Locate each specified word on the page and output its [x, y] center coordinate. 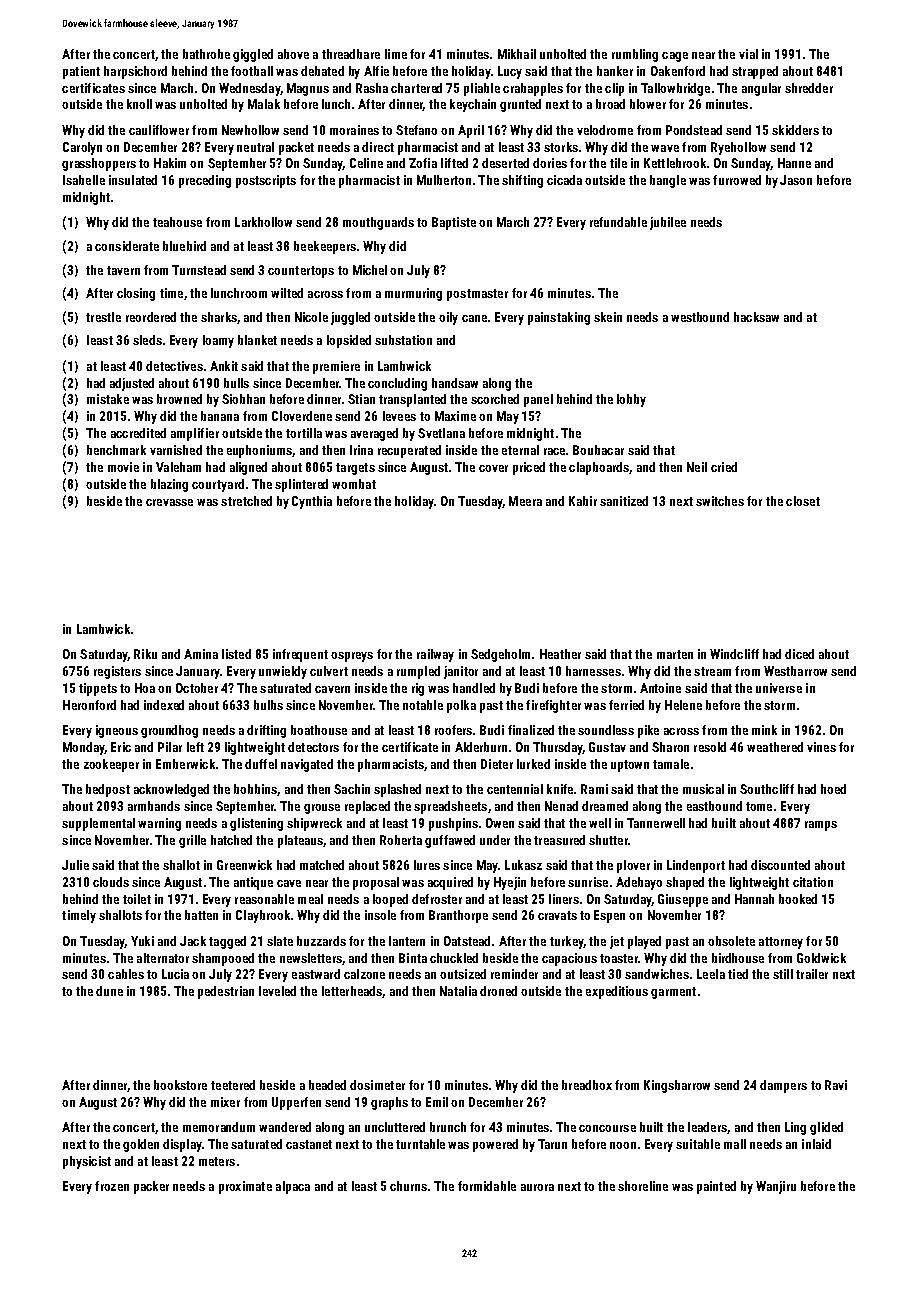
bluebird [184, 246]
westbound [700, 317]
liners [564, 899]
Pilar [170, 747]
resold [710, 747]
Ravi [836, 1085]
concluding [397, 384]
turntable [420, 1144]
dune [109, 991]
